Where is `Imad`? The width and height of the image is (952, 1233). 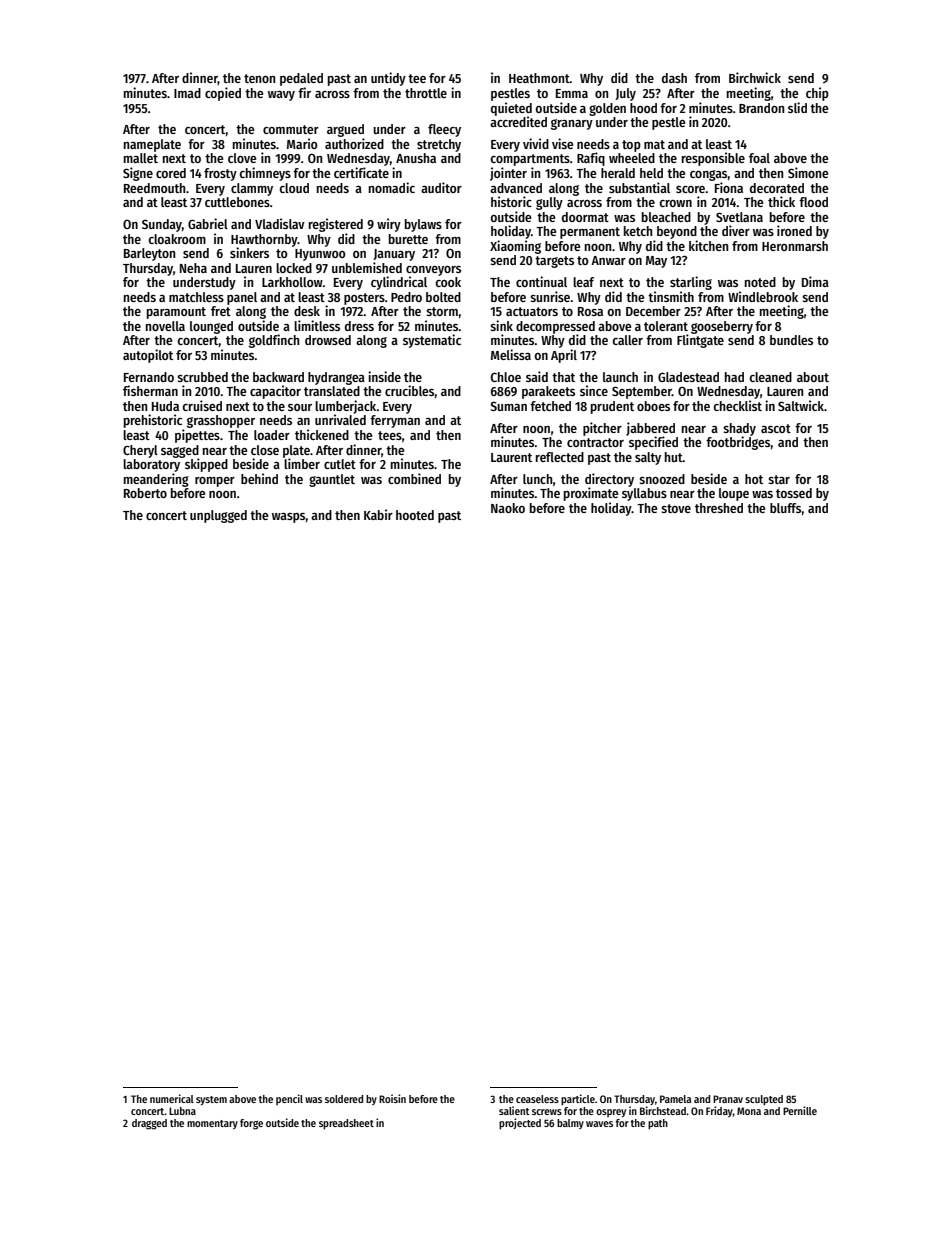
Imad is located at coordinates (187, 93).
